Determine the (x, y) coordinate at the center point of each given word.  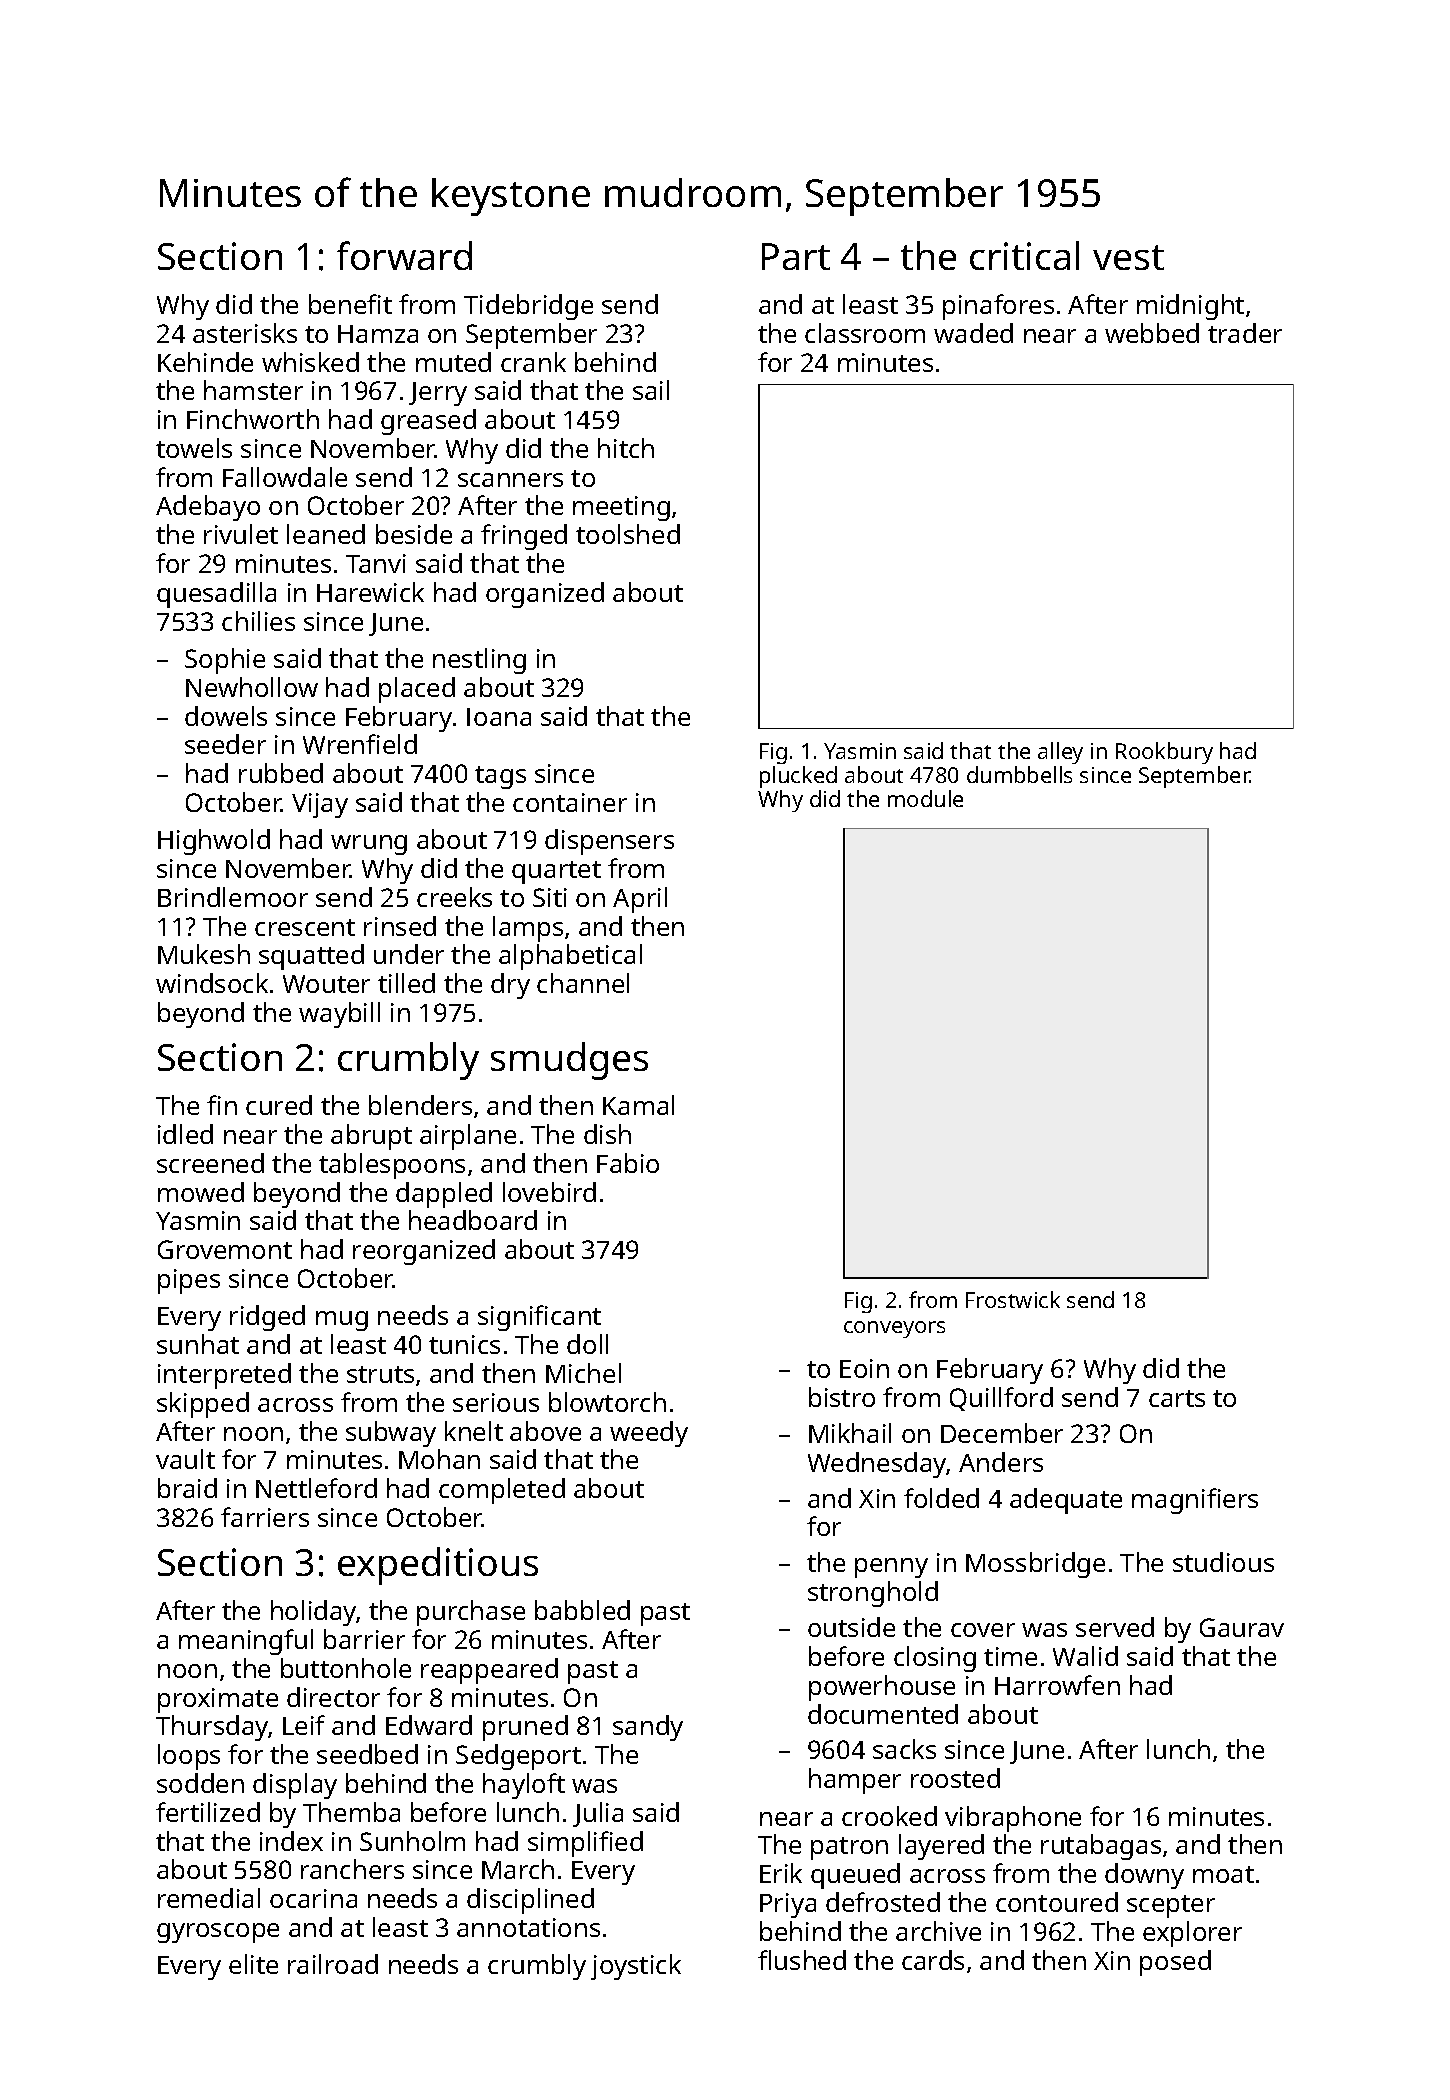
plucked (798, 777)
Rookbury (1164, 753)
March (518, 1869)
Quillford (1001, 1399)
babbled (582, 1610)
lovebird (549, 1192)
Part (796, 256)
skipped (203, 1405)
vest (1128, 257)
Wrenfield (360, 744)
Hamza (378, 334)
